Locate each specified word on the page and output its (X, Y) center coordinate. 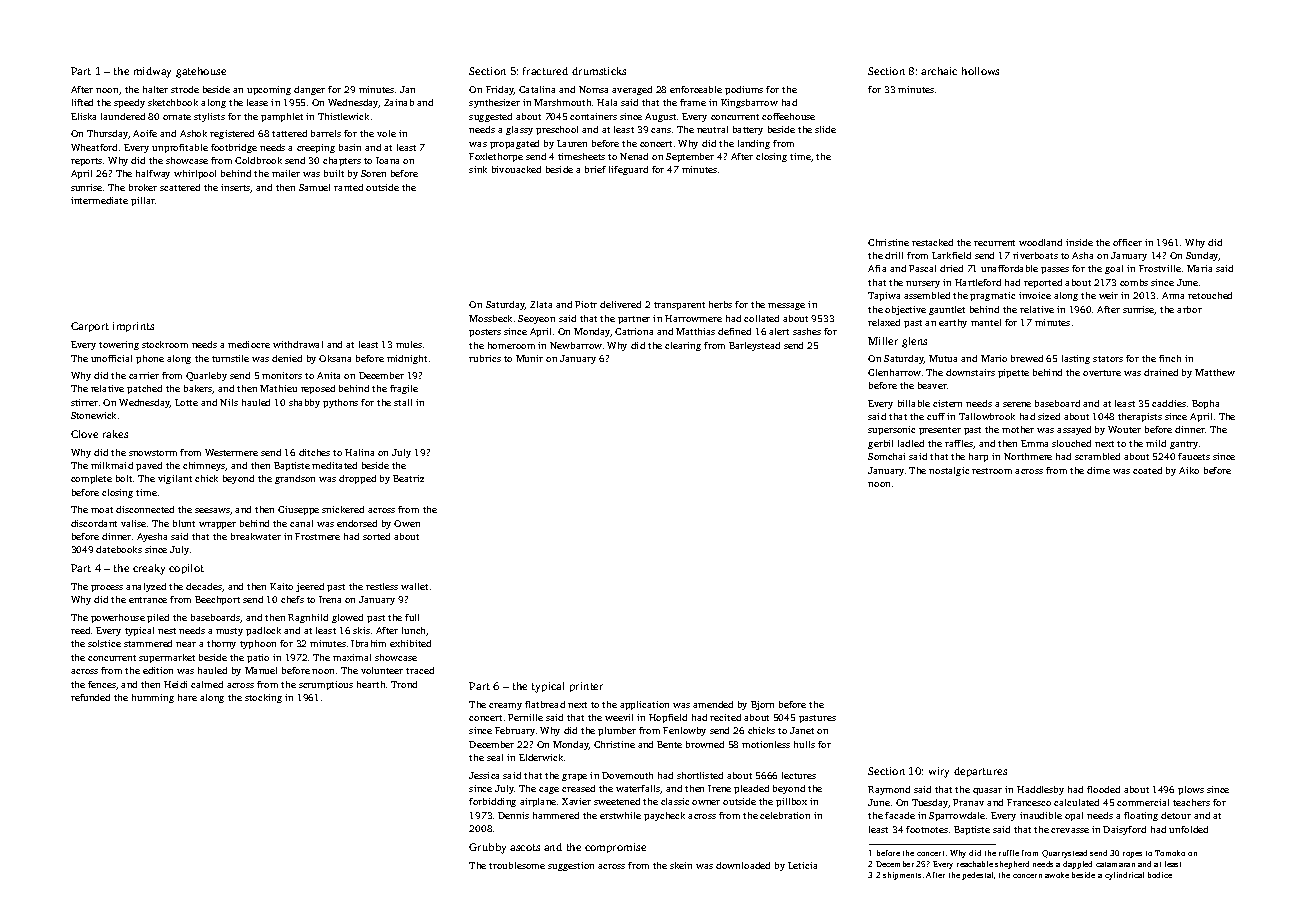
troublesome (517, 865)
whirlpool (195, 174)
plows (1191, 790)
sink (478, 169)
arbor (1189, 309)
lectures (799, 775)
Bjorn (762, 705)
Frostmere (317, 536)
